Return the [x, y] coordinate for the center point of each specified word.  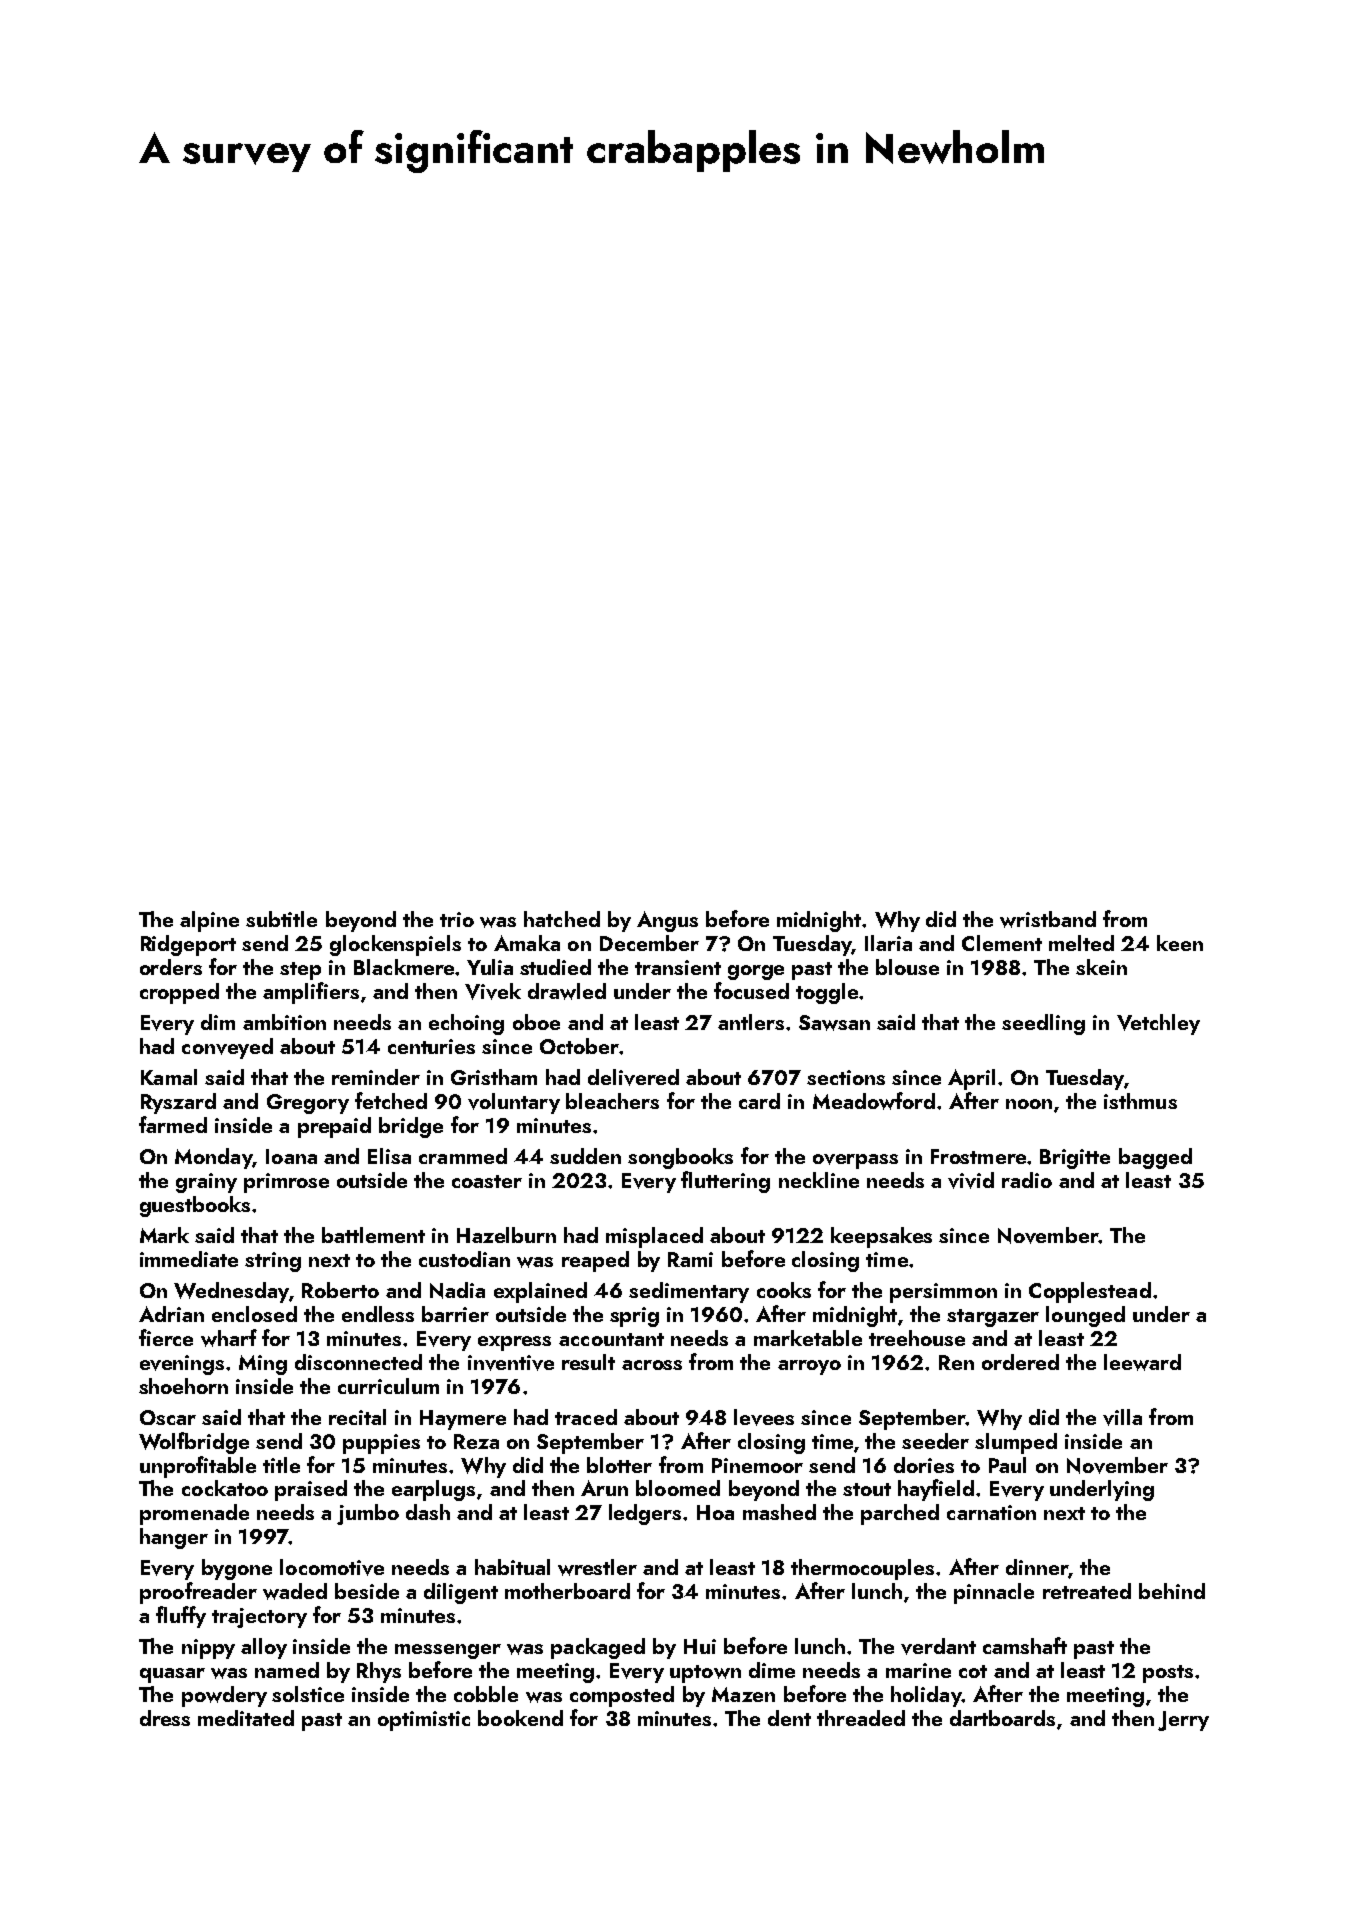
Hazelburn [506, 1235]
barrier [455, 1314]
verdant [938, 1646]
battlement [373, 1235]
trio [457, 919]
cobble [486, 1694]
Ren [956, 1362]
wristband [1048, 919]
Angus [667, 921]
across [652, 1365]
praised [311, 1490]
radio [1027, 1180]
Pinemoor [757, 1465]
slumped [1016, 1443]
